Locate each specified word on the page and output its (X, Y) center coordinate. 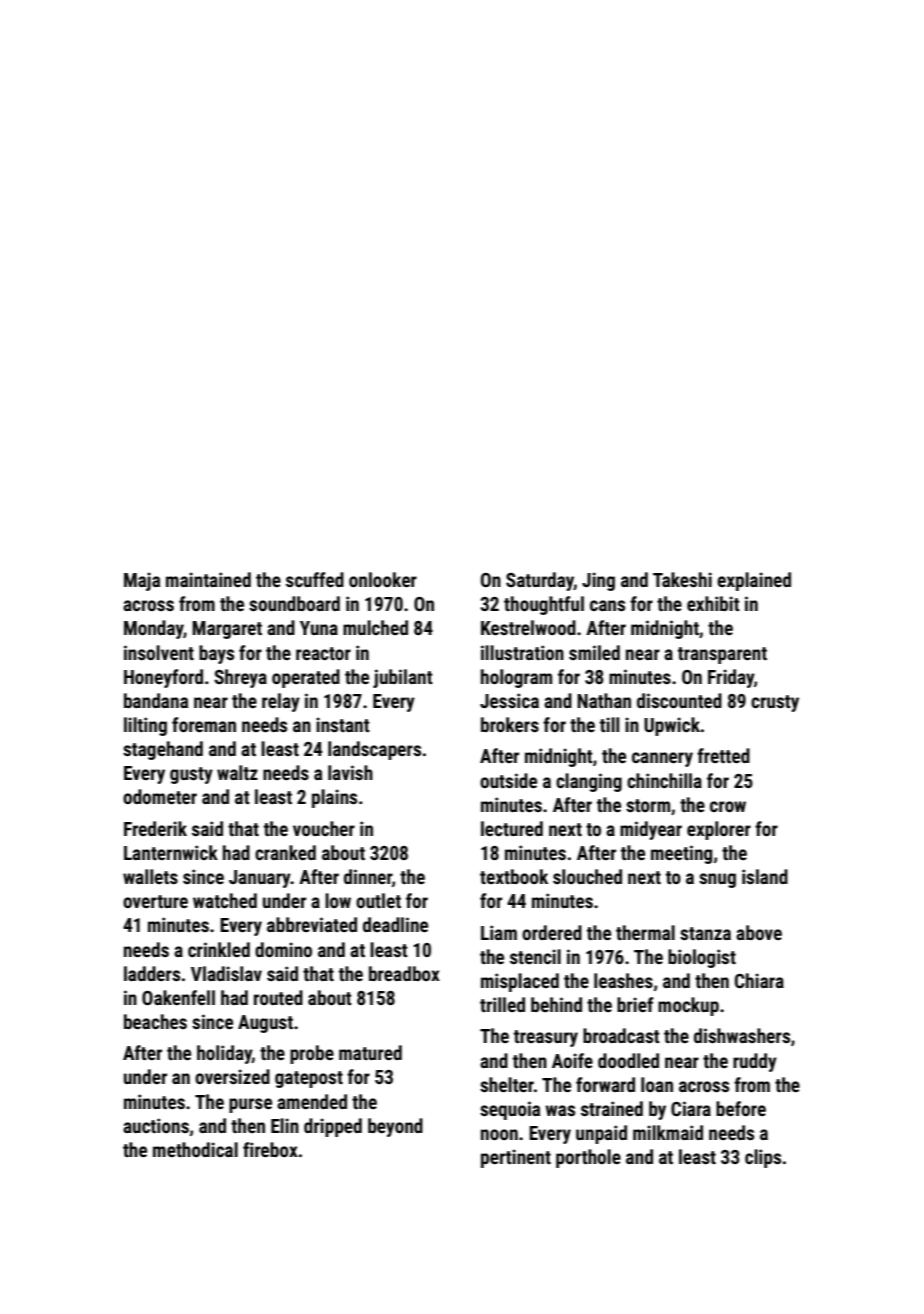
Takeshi (682, 579)
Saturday (540, 581)
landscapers (374, 750)
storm (648, 805)
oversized (232, 1076)
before (741, 1108)
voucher (324, 828)
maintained (208, 579)
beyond (395, 1127)
